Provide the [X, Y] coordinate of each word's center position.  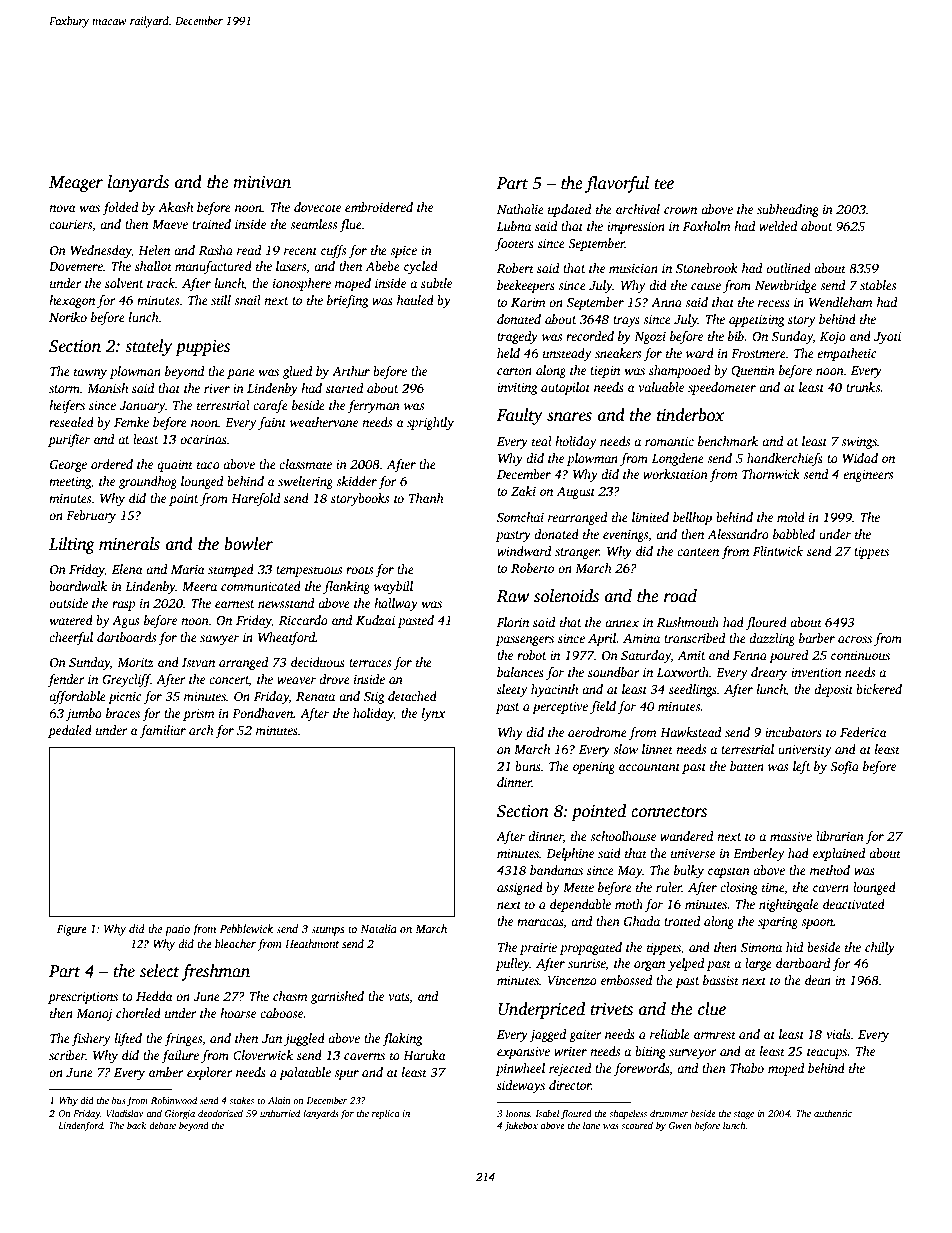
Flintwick [778, 551]
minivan [262, 182]
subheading [788, 210]
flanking [346, 587]
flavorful [617, 184]
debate [162, 1125]
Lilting [72, 545]
